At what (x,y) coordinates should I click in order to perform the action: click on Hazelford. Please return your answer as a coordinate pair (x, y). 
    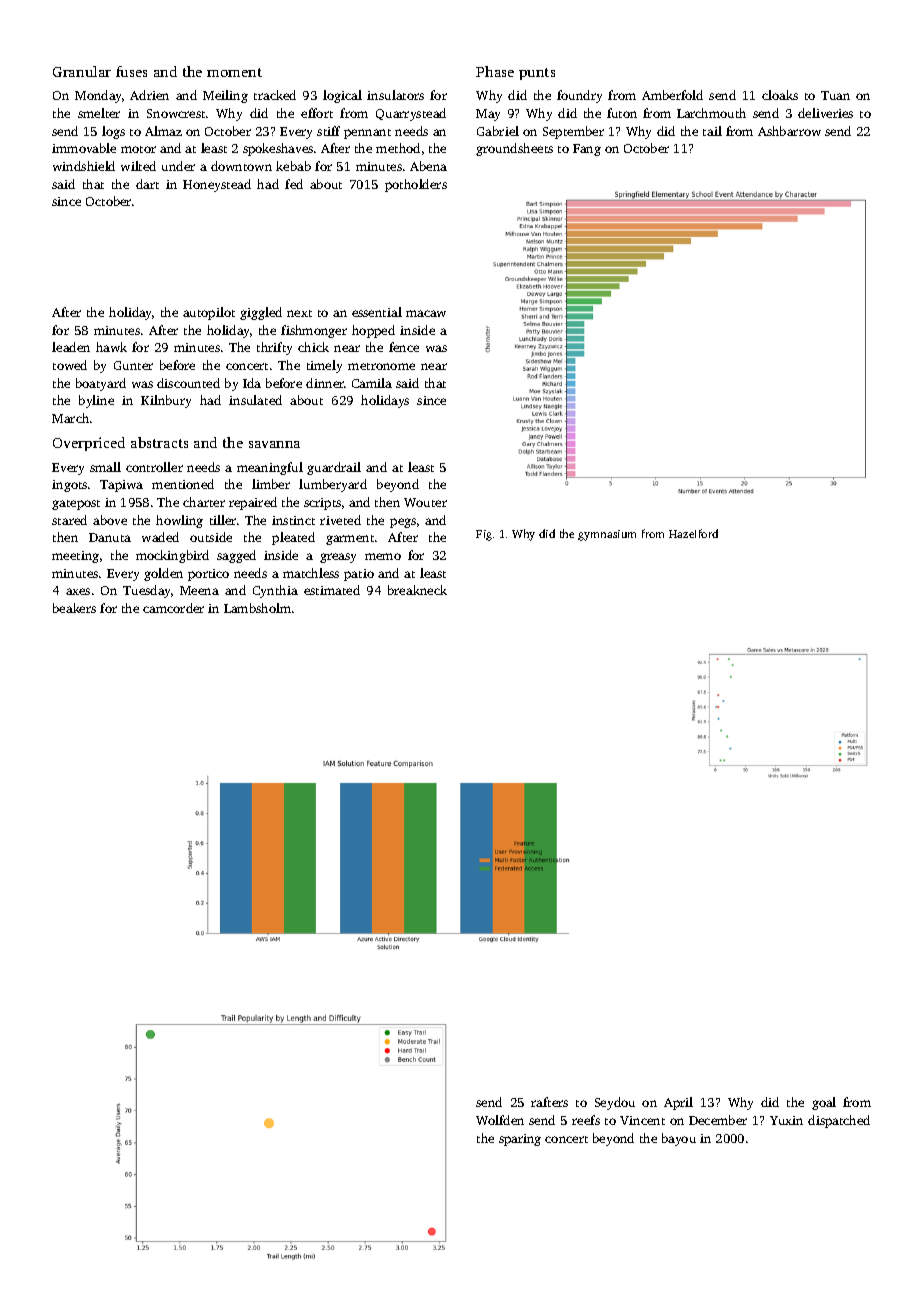
    Looking at the image, I should click on (693, 533).
